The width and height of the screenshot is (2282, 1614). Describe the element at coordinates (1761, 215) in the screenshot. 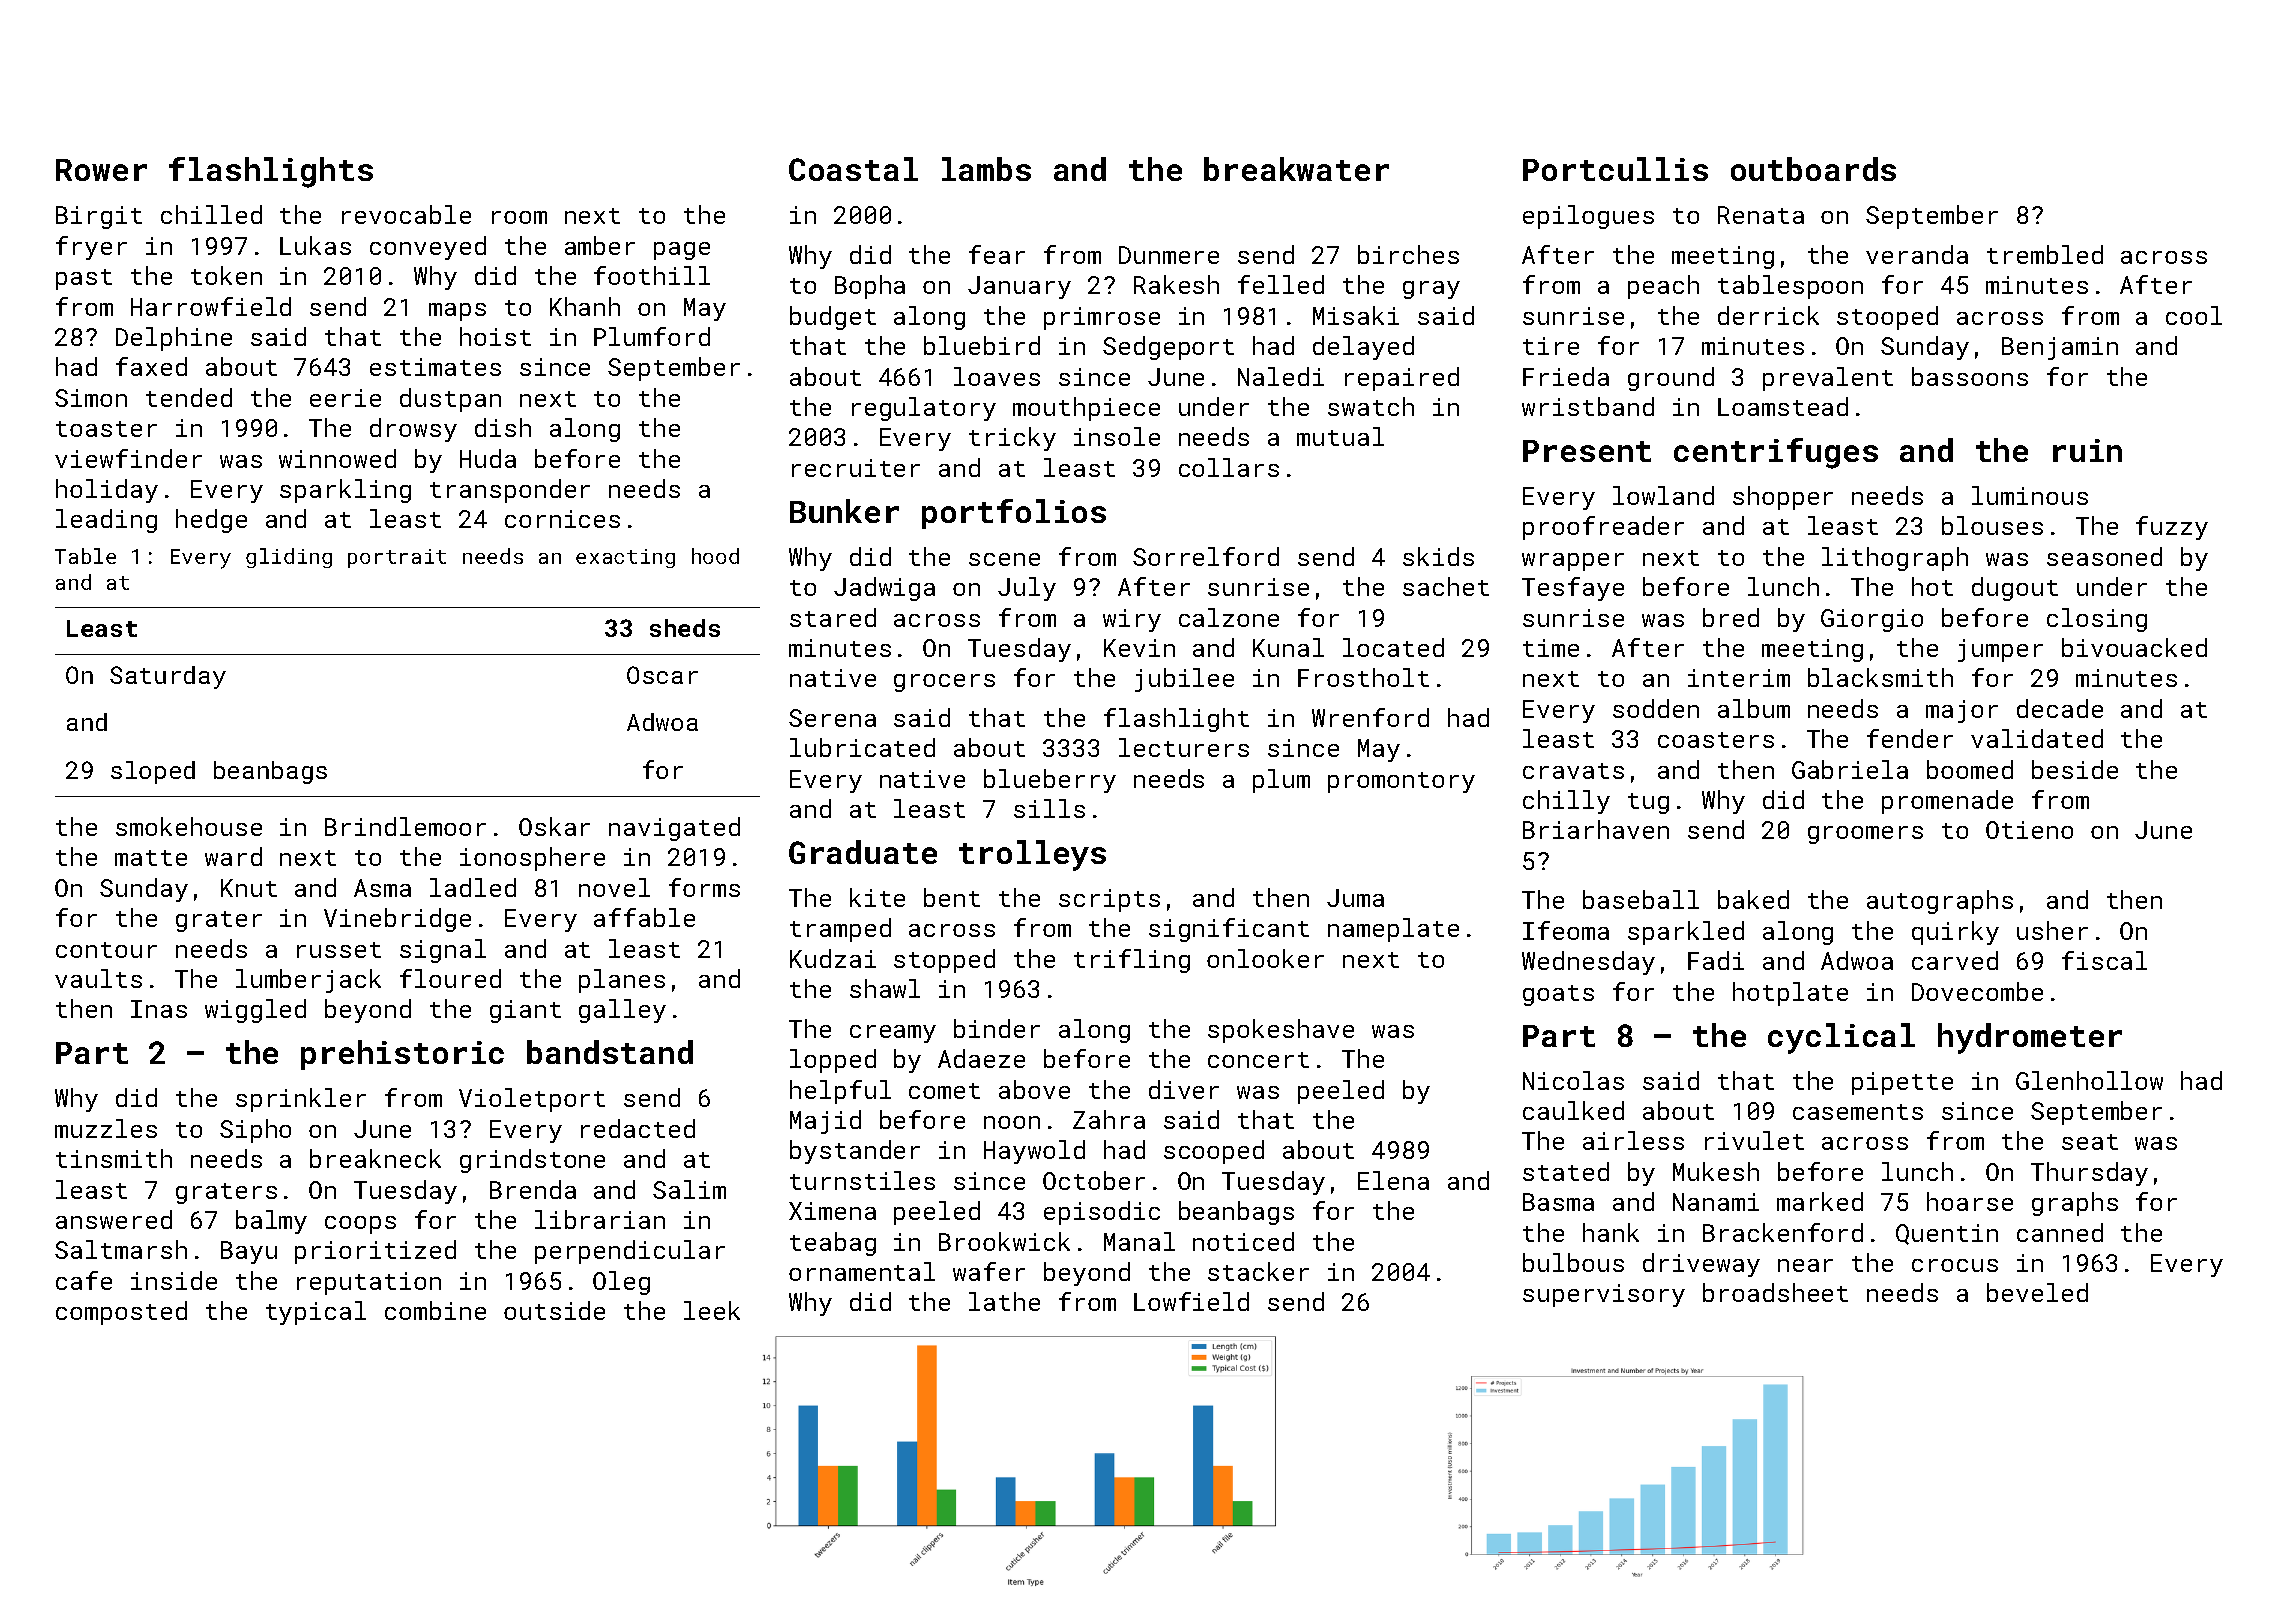

I see `Renata` at that location.
